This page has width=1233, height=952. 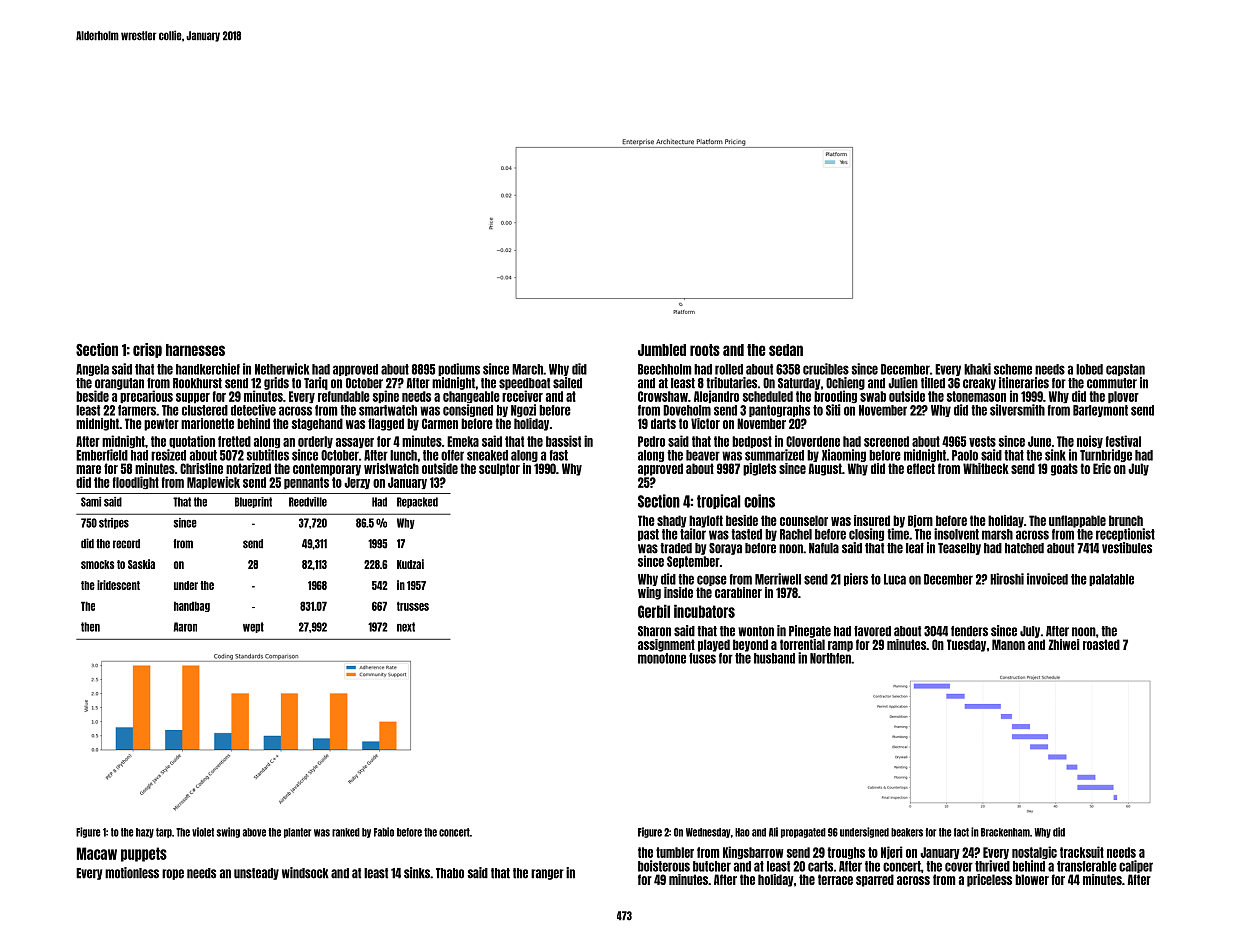 I want to click on Teaselby, so click(x=959, y=549).
